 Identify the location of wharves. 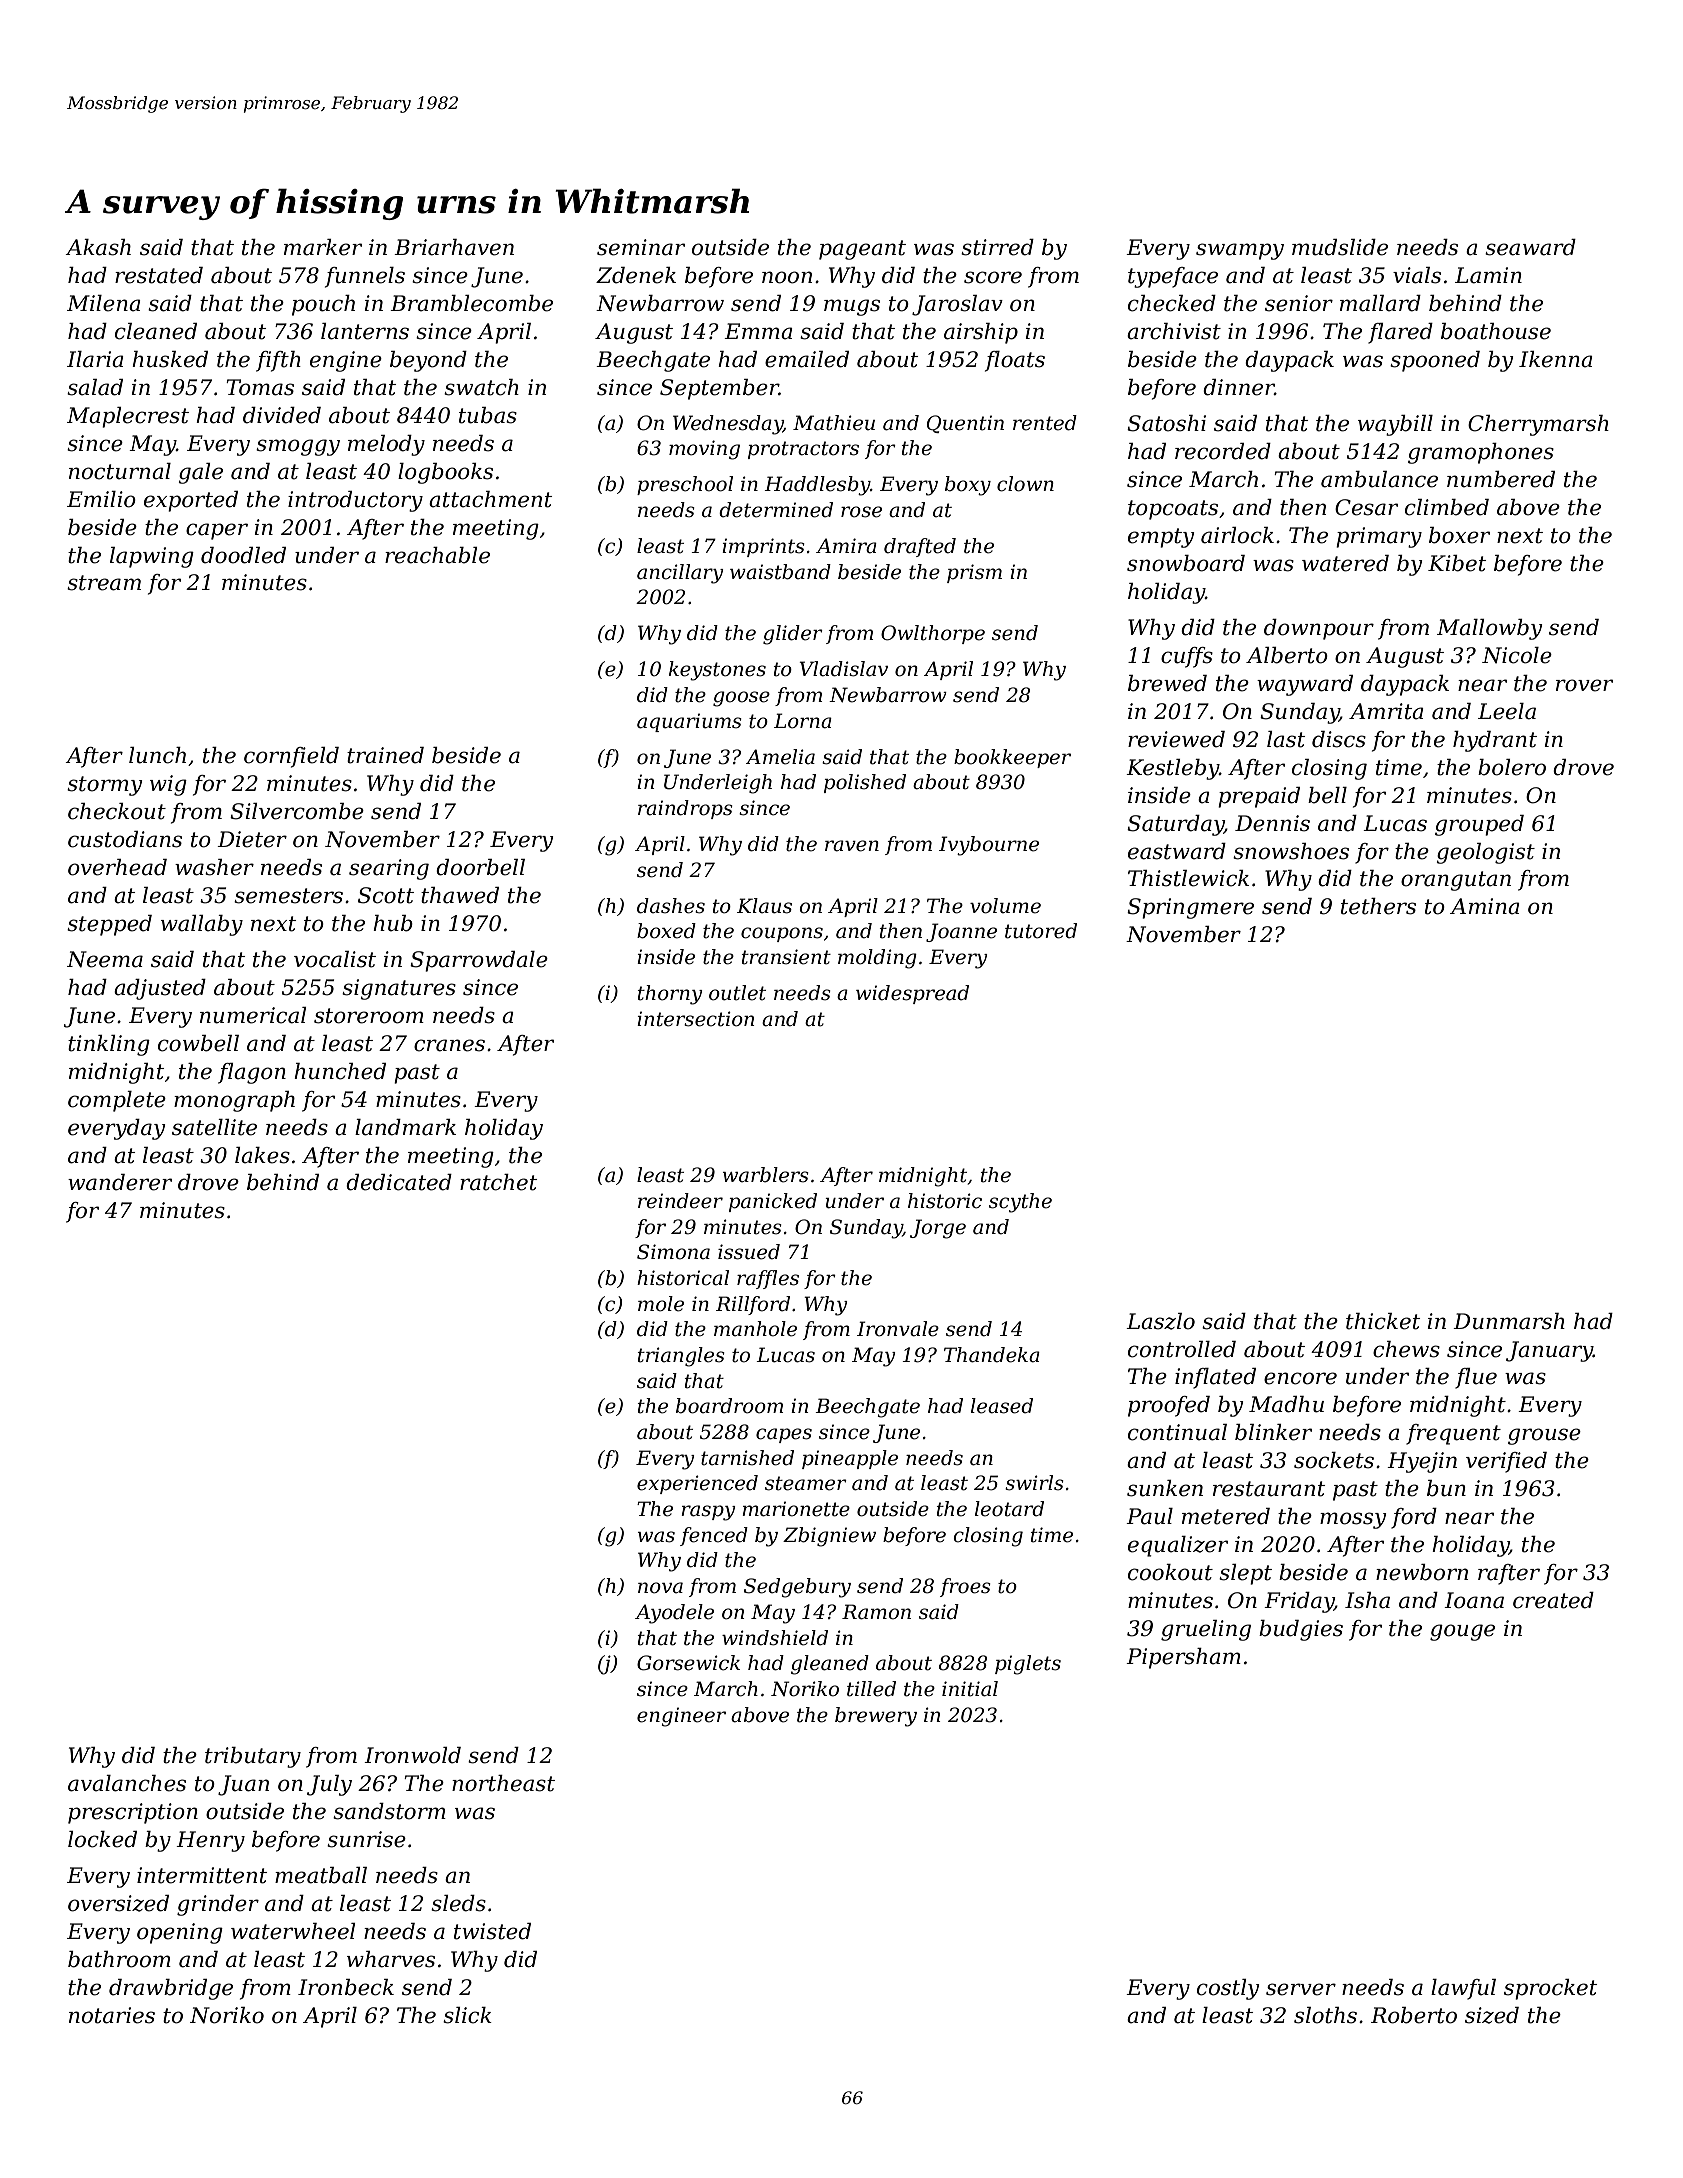
(391, 1959).
